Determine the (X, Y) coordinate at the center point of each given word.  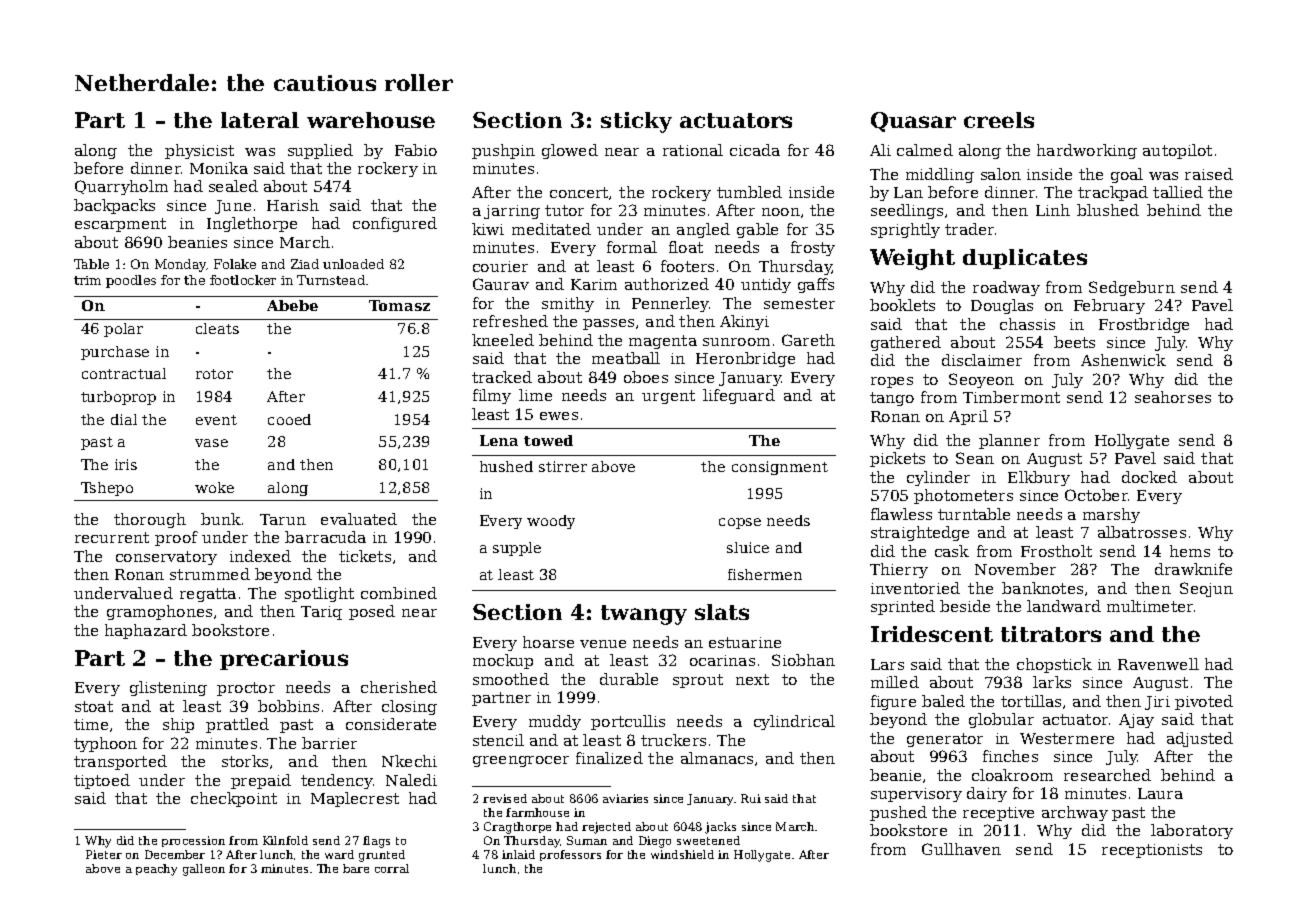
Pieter (104, 854)
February (1109, 306)
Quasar (913, 122)
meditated (551, 229)
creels (999, 120)
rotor (214, 374)
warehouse (371, 120)
